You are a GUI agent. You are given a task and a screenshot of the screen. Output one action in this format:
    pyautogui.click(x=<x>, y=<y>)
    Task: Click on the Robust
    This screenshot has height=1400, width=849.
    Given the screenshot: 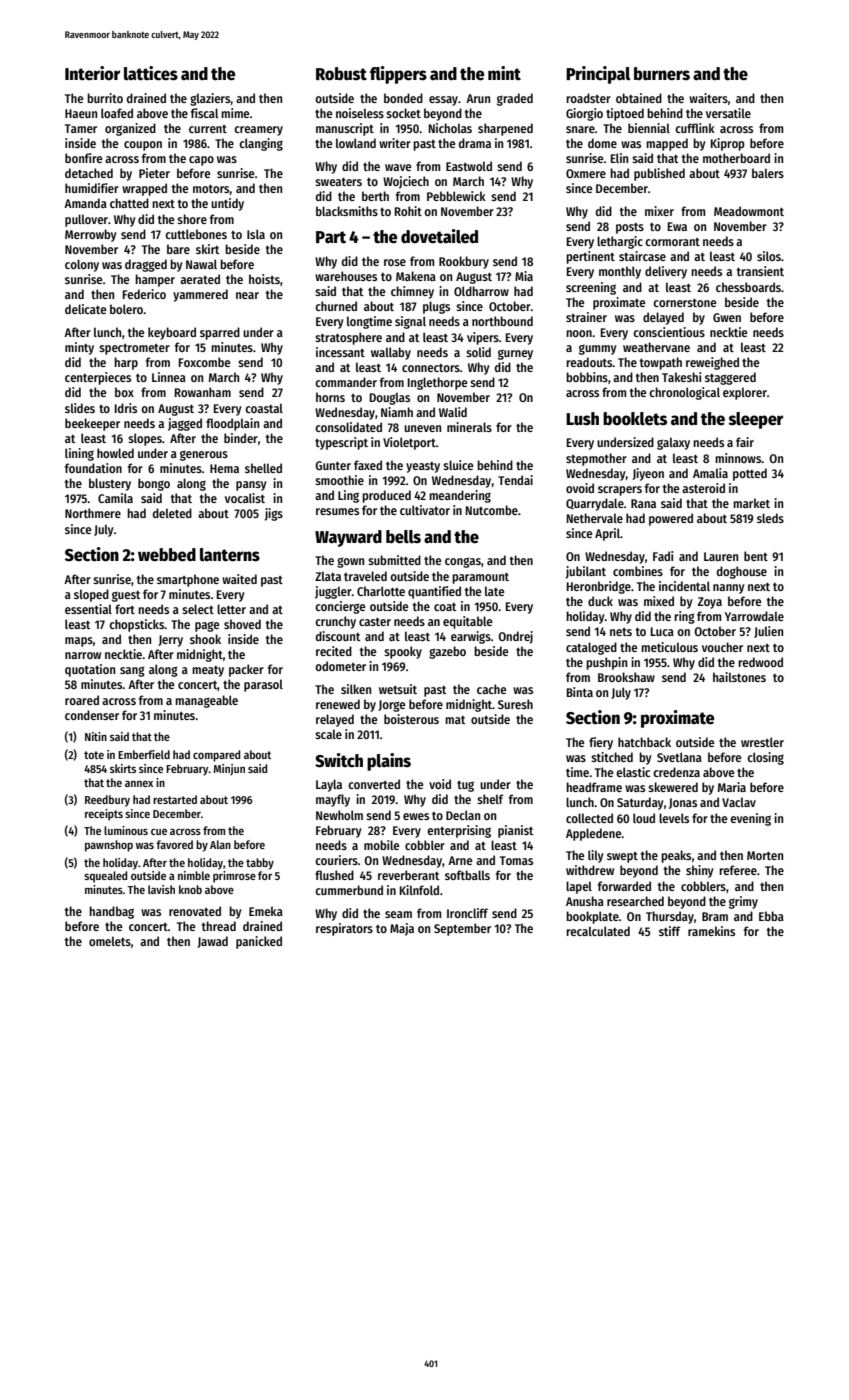 What is the action you would take?
    pyautogui.click(x=341, y=74)
